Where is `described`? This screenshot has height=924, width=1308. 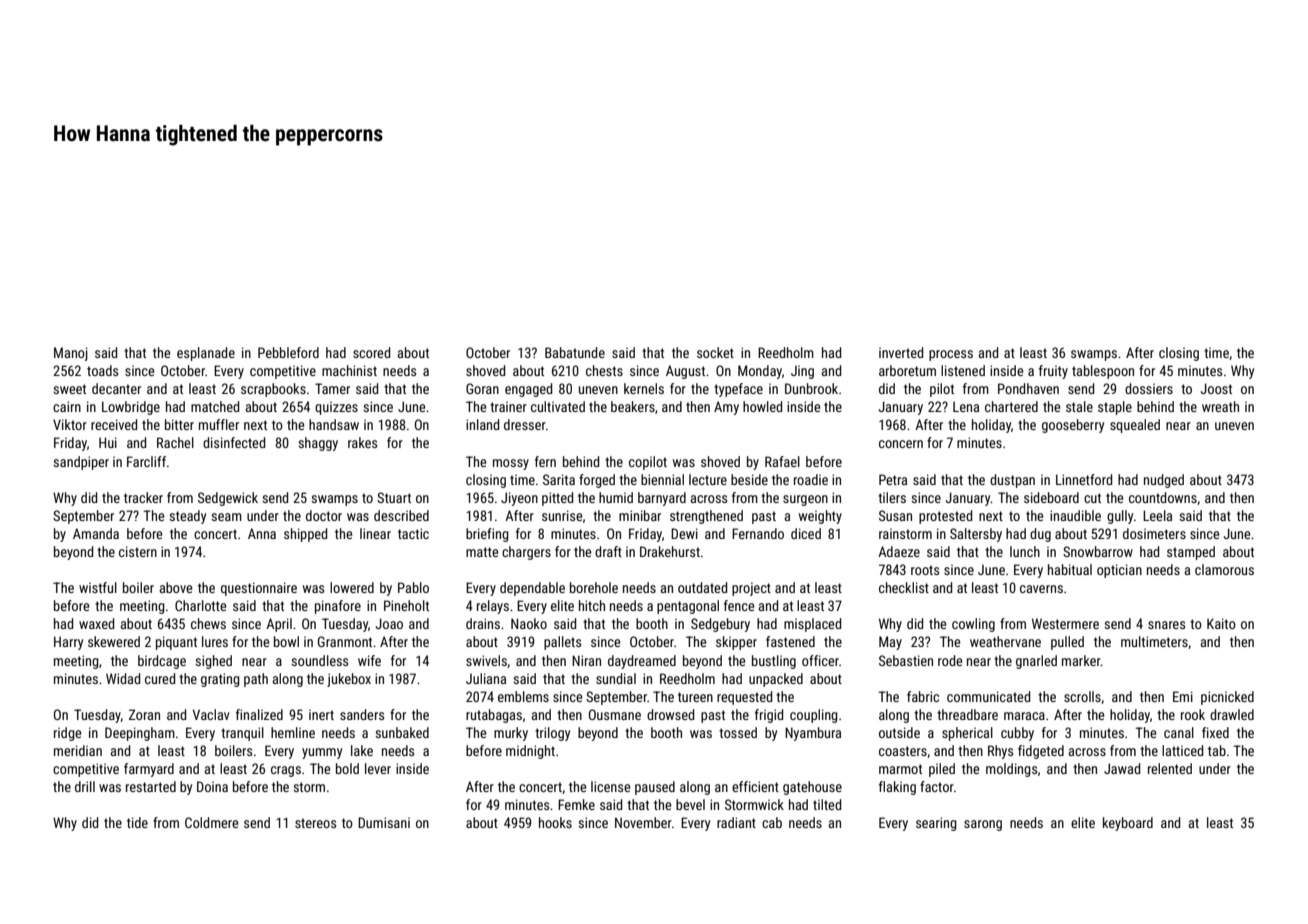
described is located at coordinates (401, 515).
